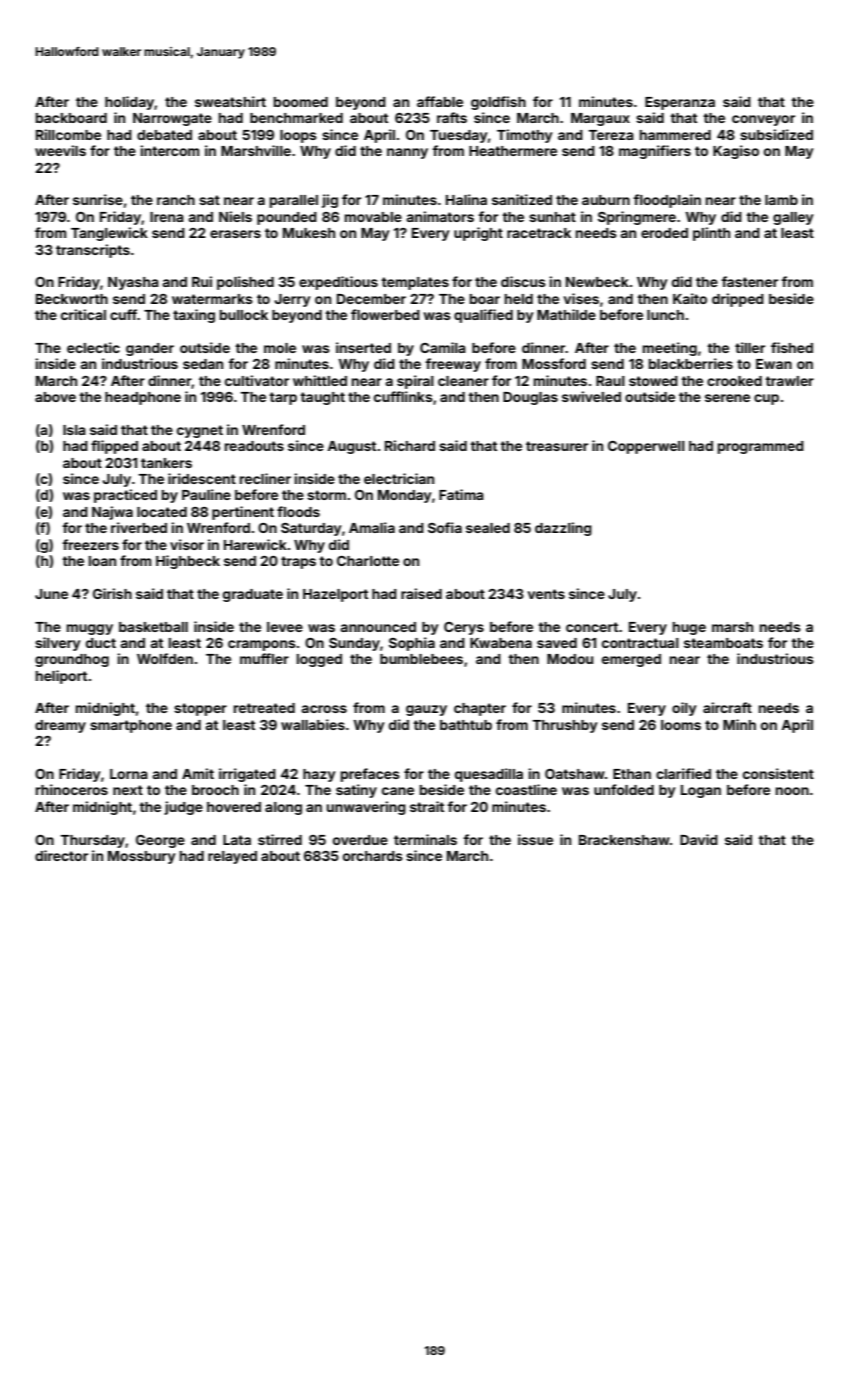 Image resolution: width=849 pixels, height=1400 pixels. What do you see at coordinates (606, 200) in the screenshot?
I see `auburn` at bounding box center [606, 200].
